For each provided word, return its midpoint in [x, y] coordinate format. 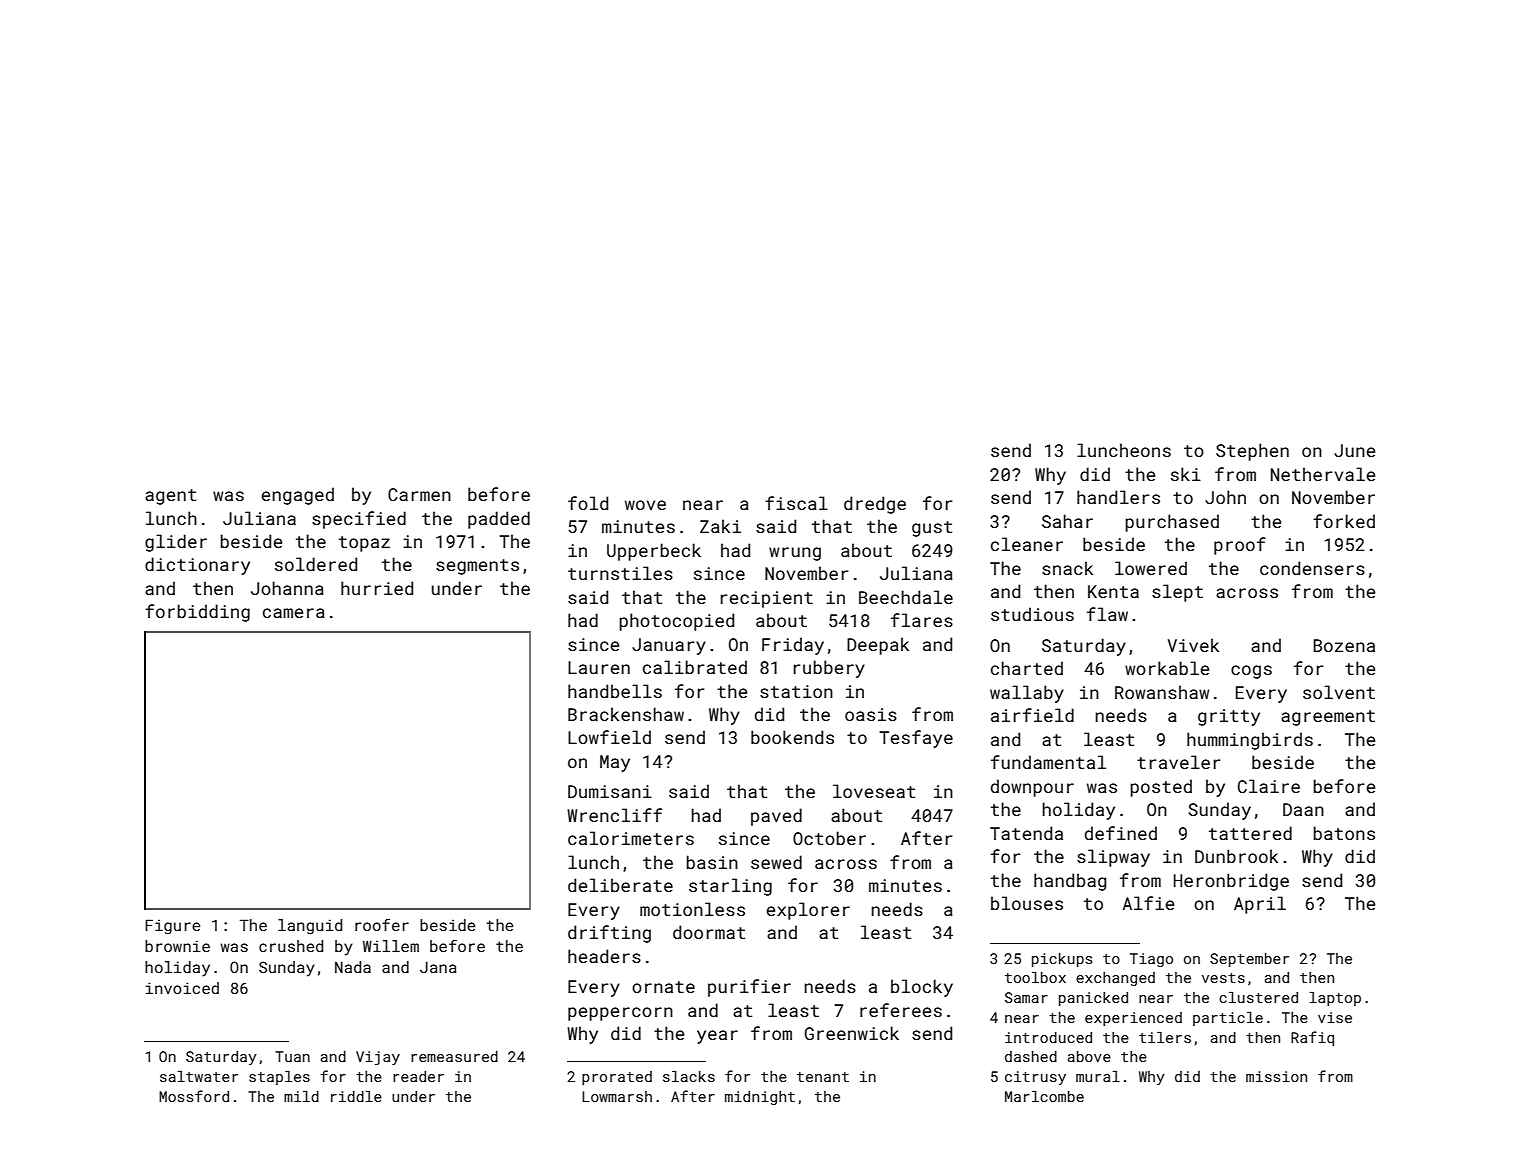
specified [359, 520]
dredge [875, 505]
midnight [760, 1098]
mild [301, 1096]
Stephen [1252, 452]
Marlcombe [1044, 1096]
